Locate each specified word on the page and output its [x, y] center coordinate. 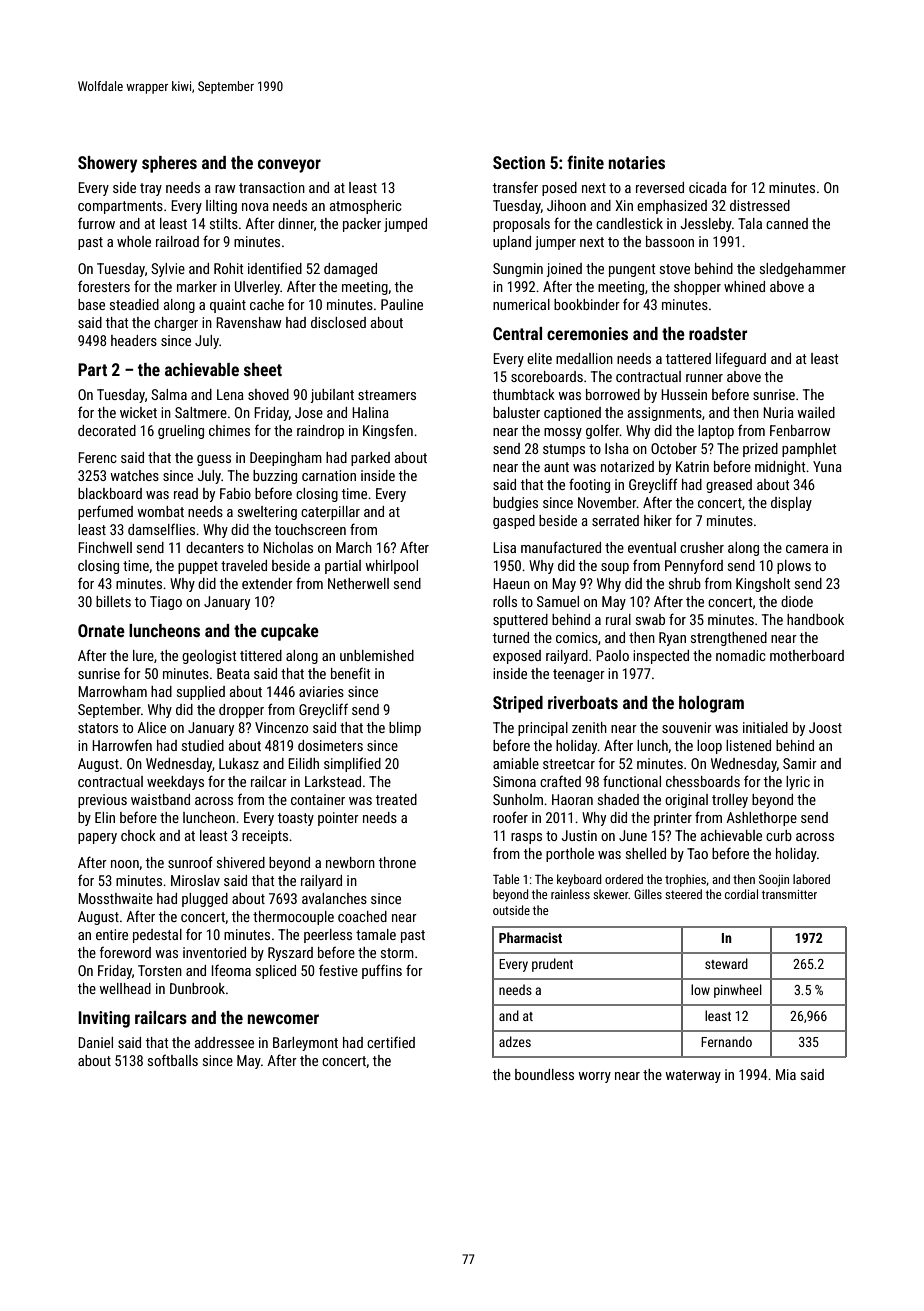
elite [539, 358]
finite [585, 162]
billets [113, 601]
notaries [637, 162]
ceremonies [587, 333]
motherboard [807, 655]
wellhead [125, 988]
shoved [268, 394]
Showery [107, 164]
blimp [405, 729]
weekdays [175, 783]
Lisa [504, 547]
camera [807, 549]
